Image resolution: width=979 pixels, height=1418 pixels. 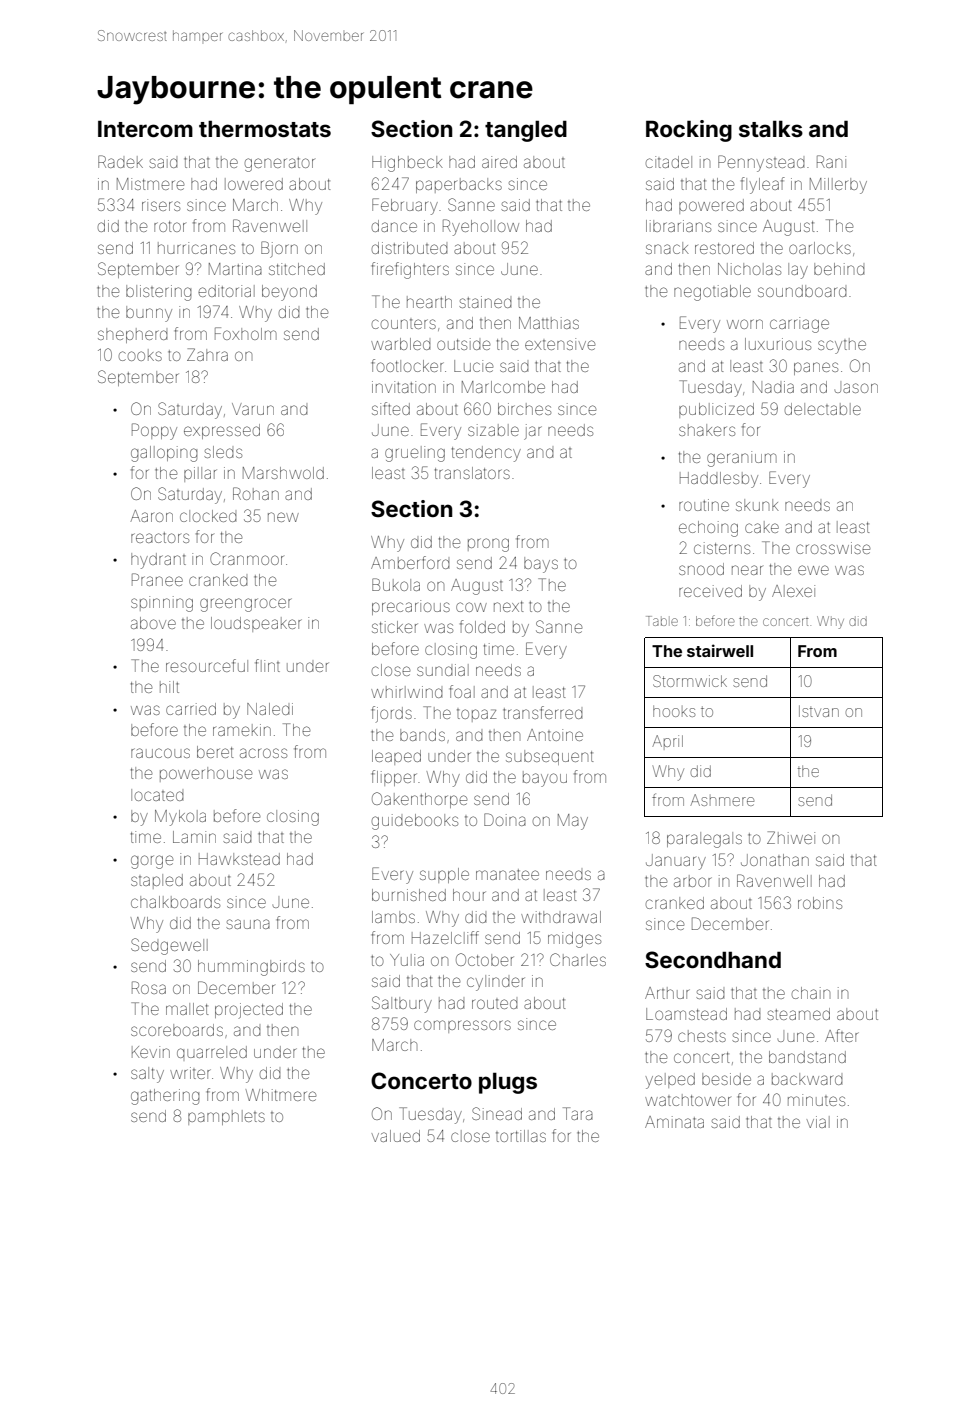 I want to click on pamphlets, so click(x=226, y=1117).
